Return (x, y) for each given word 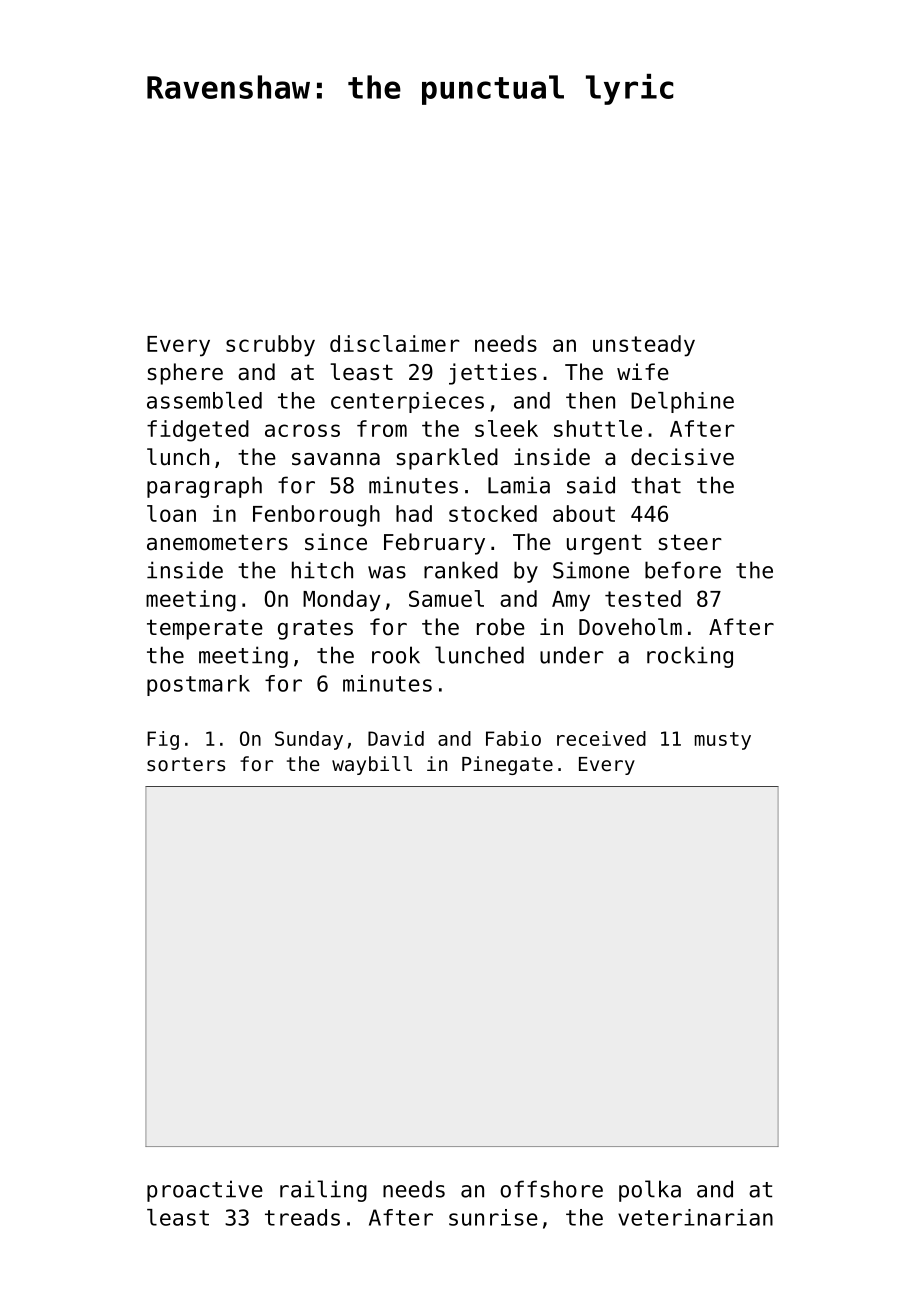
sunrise (493, 1217)
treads (302, 1217)
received (601, 738)
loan (171, 513)
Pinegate (507, 765)
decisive (682, 457)
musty (723, 741)
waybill (372, 765)
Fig (163, 740)
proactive (205, 1191)
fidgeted (198, 431)
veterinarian (695, 1217)
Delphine (682, 402)
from (382, 428)
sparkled (447, 459)
